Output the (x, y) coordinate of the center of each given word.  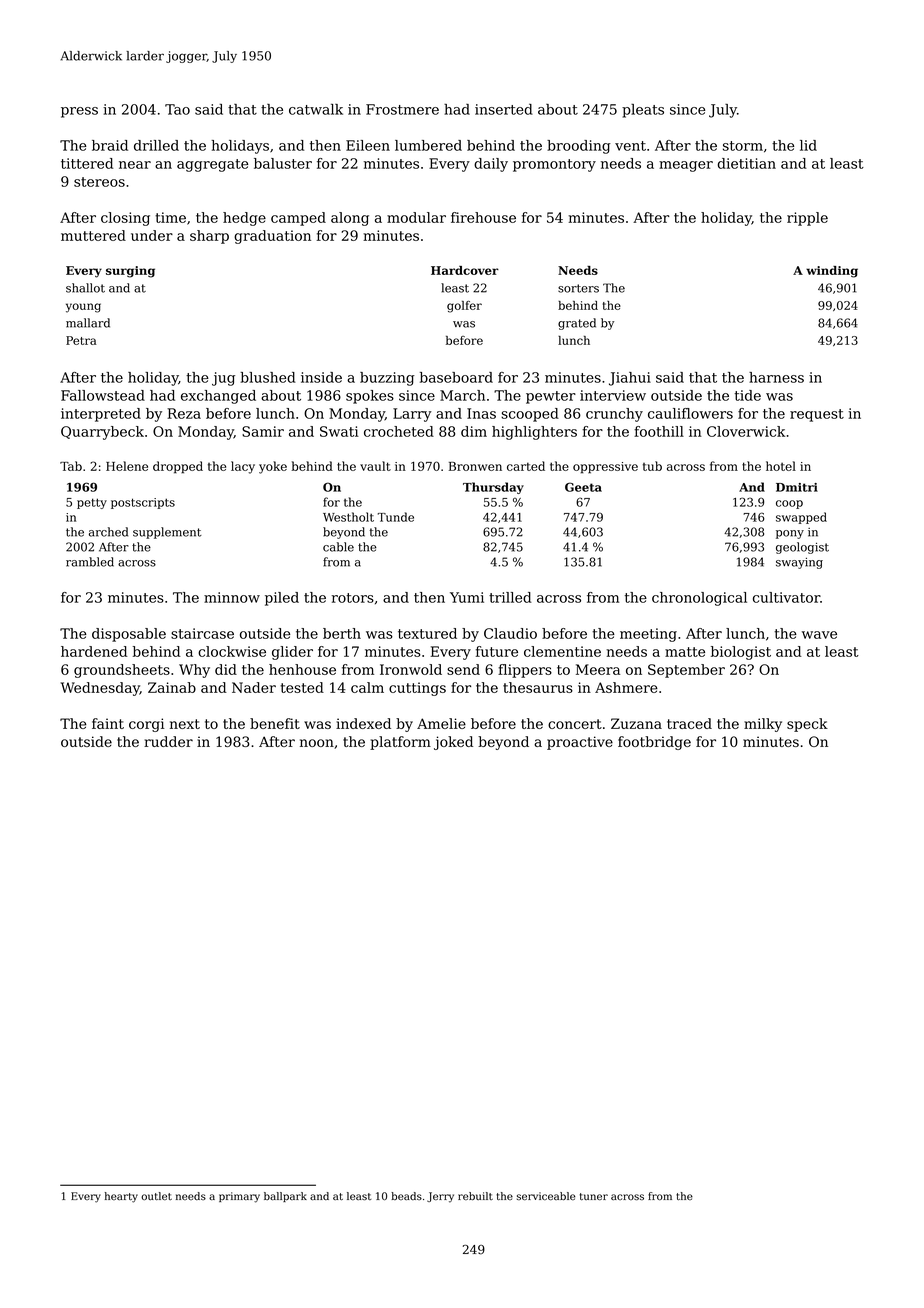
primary (239, 1197)
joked (453, 743)
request (817, 415)
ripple (807, 219)
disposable (129, 635)
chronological (699, 599)
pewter (551, 397)
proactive (580, 743)
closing (125, 219)
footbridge (654, 743)
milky (763, 725)
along (350, 219)
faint (108, 723)
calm (367, 687)
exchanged (218, 397)
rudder (168, 741)
